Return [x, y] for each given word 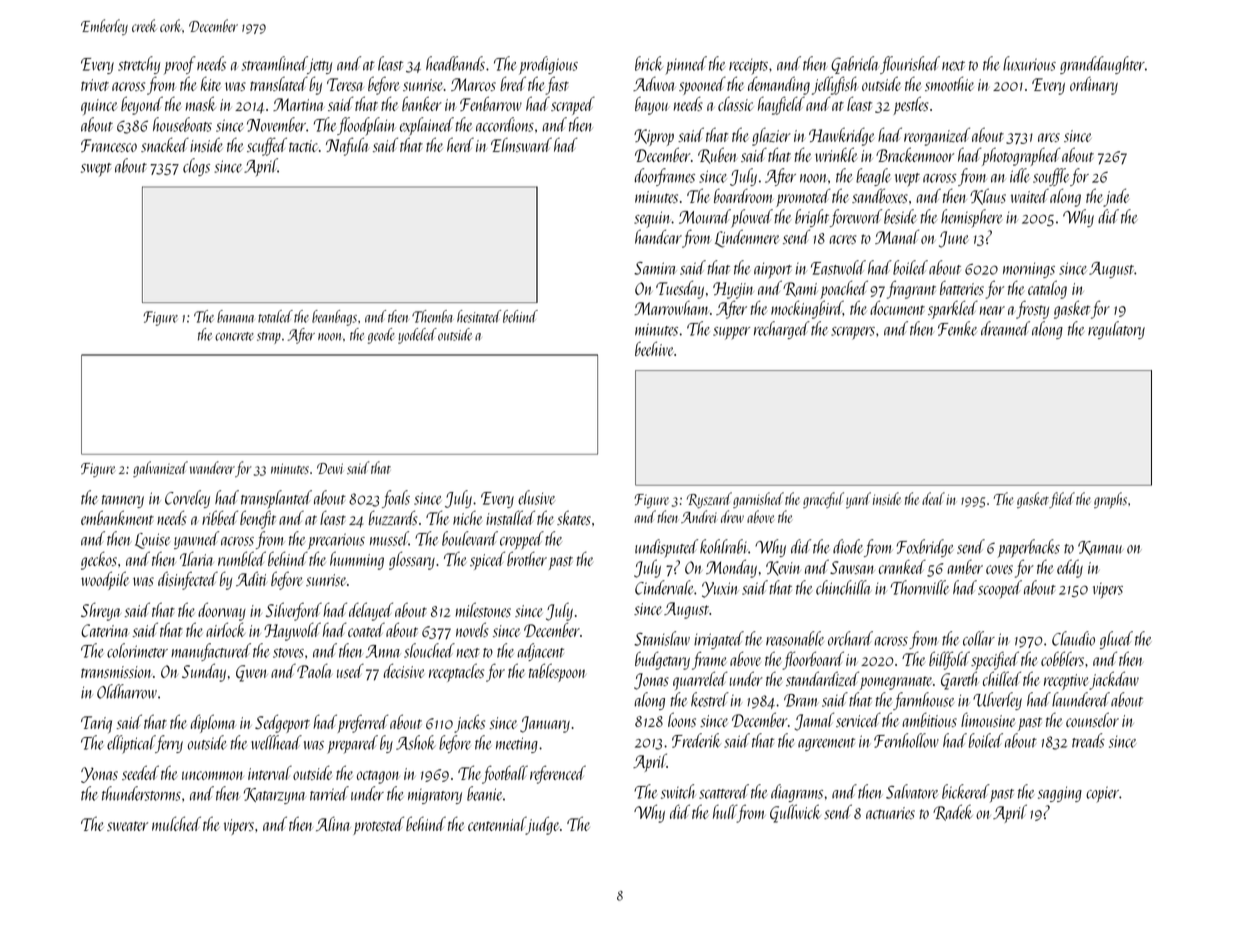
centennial [497, 824]
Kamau [1100, 548]
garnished [758, 500]
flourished [910, 65]
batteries [962, 288]
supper [731, 333]
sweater [127, 826]
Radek [953, 812]
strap [269, 338]
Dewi [330, 468]
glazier [771, 137]
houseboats [182, 124]
